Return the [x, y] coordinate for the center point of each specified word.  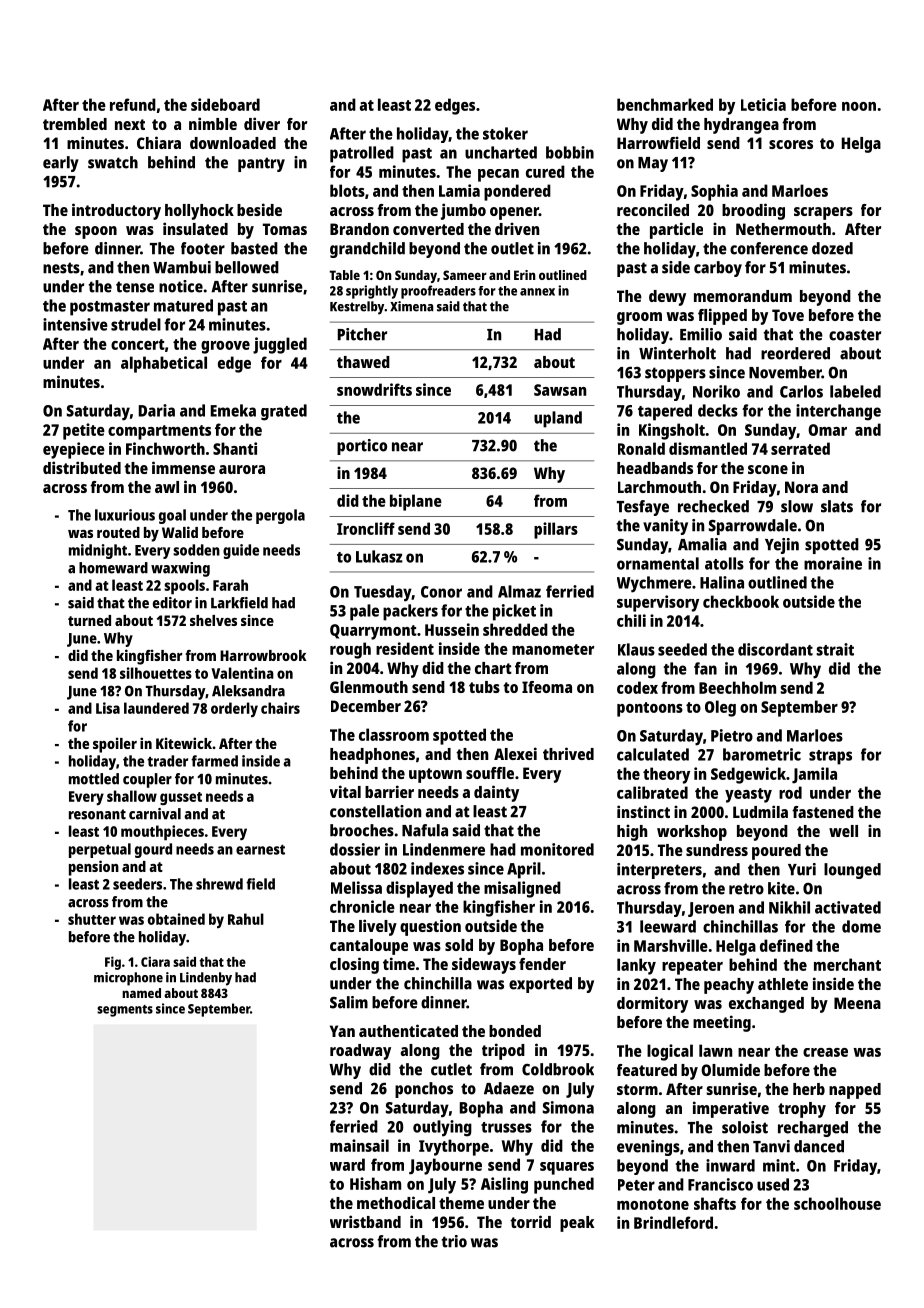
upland [558, 419]
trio [454, 1241]
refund [133, 104]
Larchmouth [659, 487]
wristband [365, 1221]
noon [859, 106]
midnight [98, 551]
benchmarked [665, 104]
